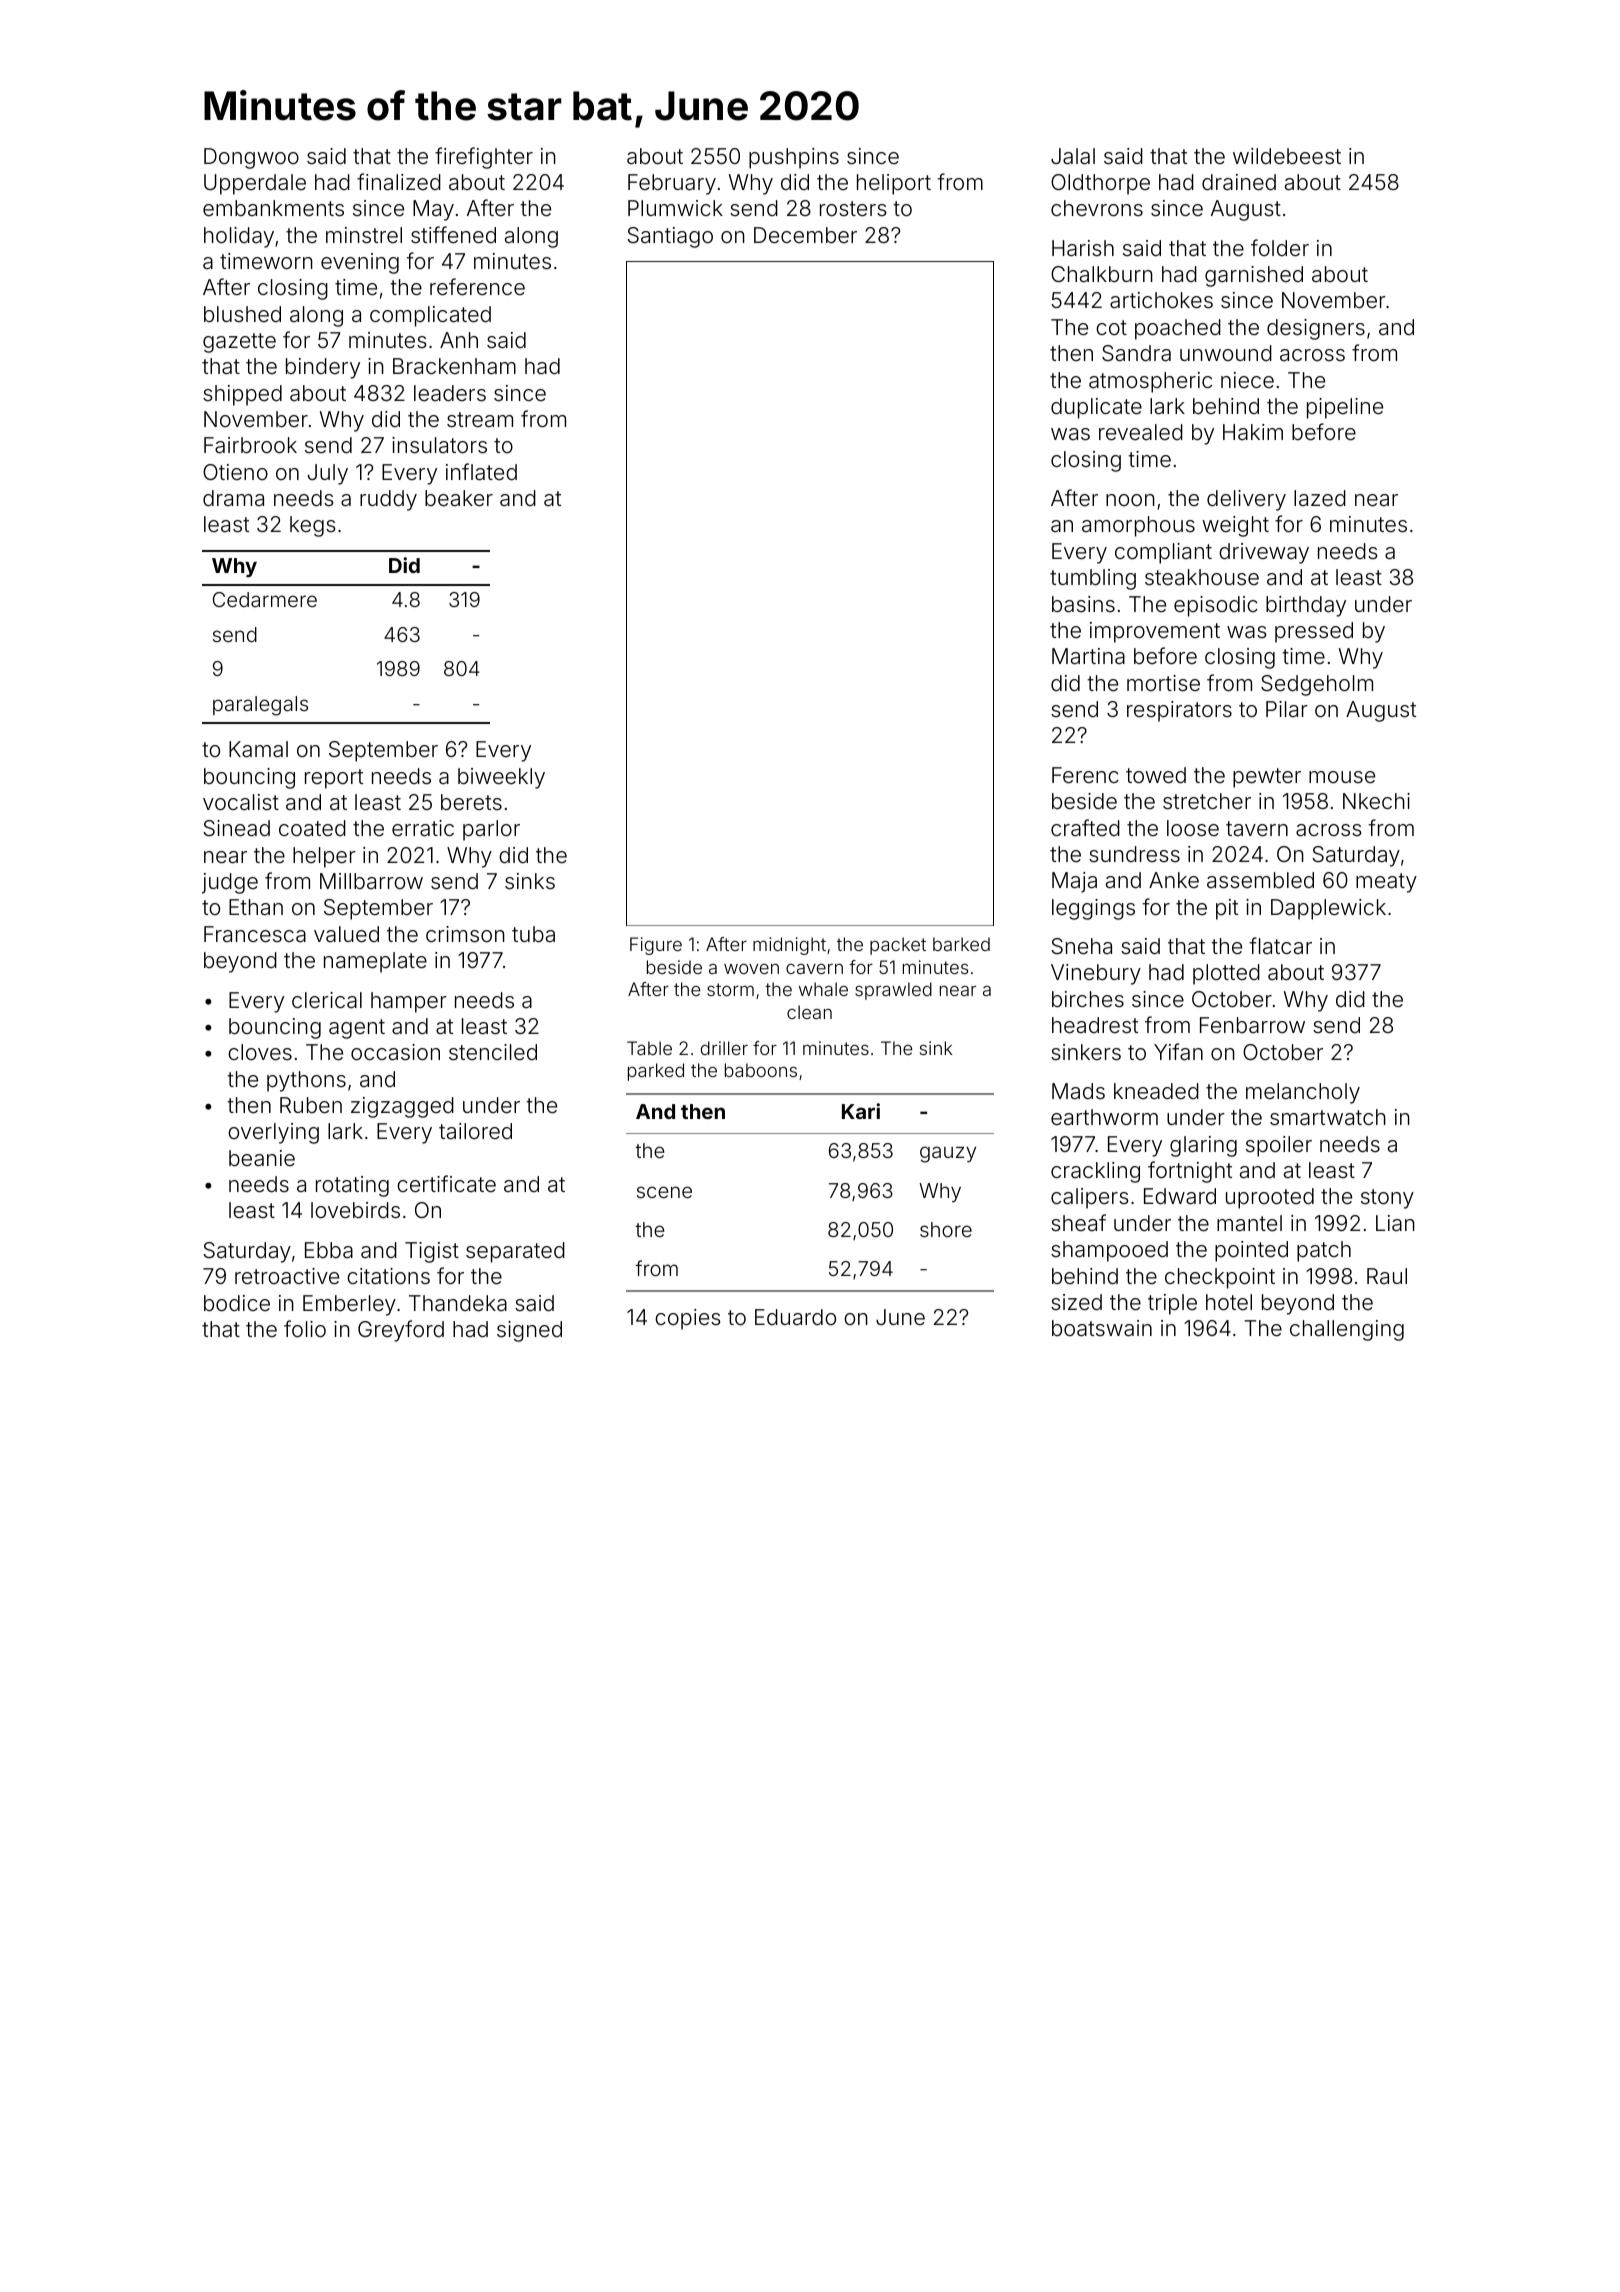 Image resolution: width=1620 pixels, height=2292 pixels. I want to click on parked, so click(656, 1072).
